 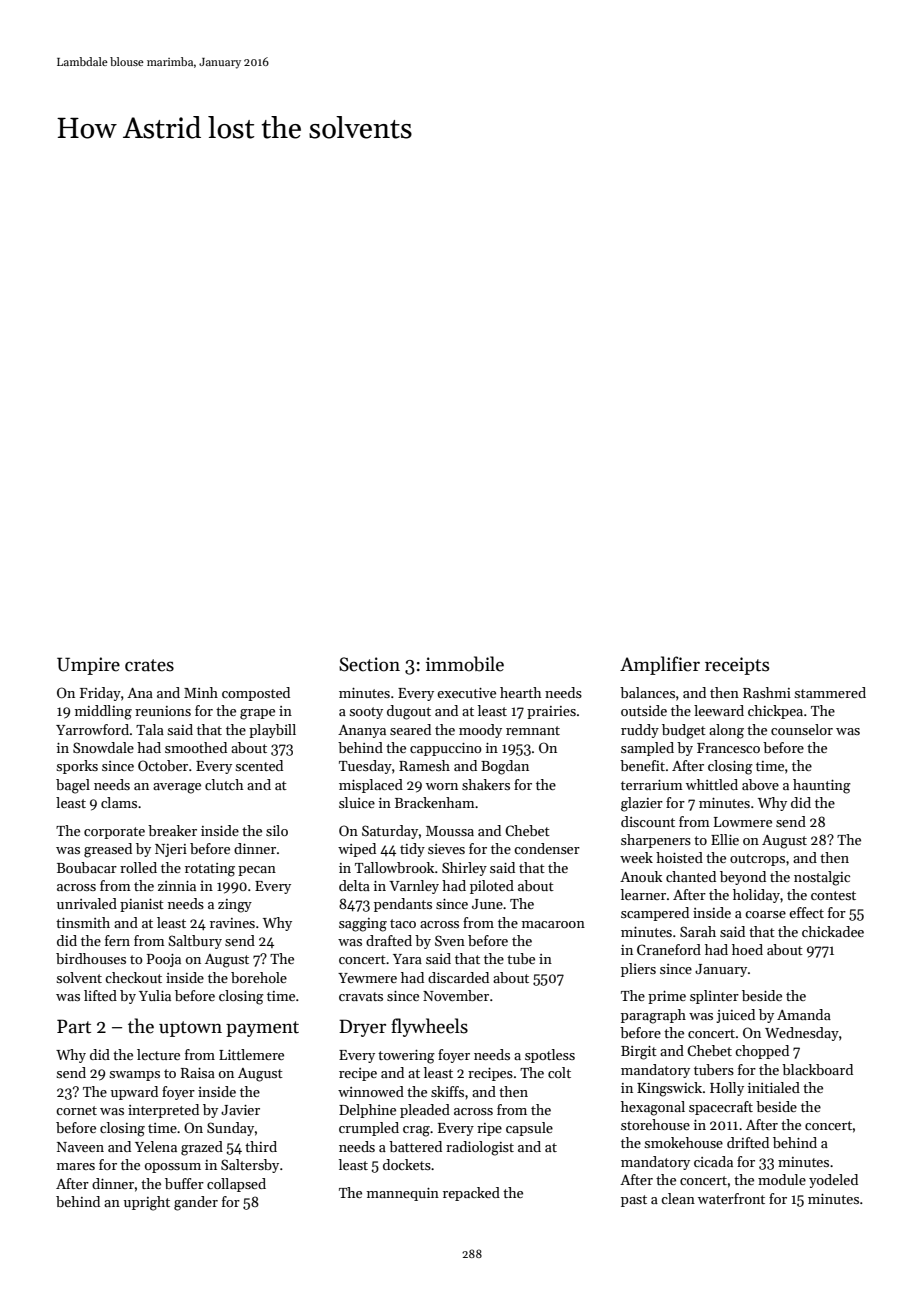 I want to click on glazier, so click(x=642, y=804).
